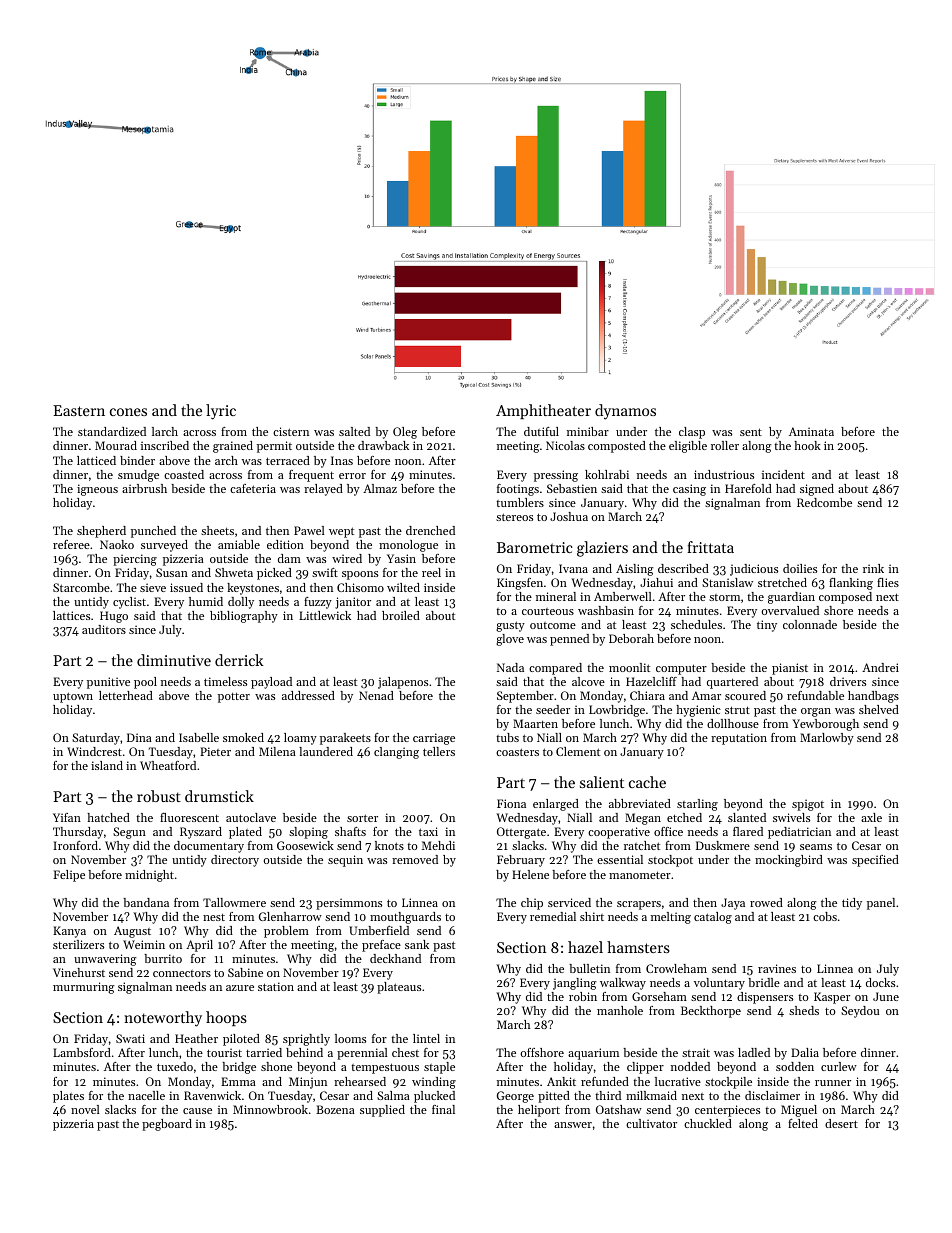  I want to click on composted, so click(617, 447).
